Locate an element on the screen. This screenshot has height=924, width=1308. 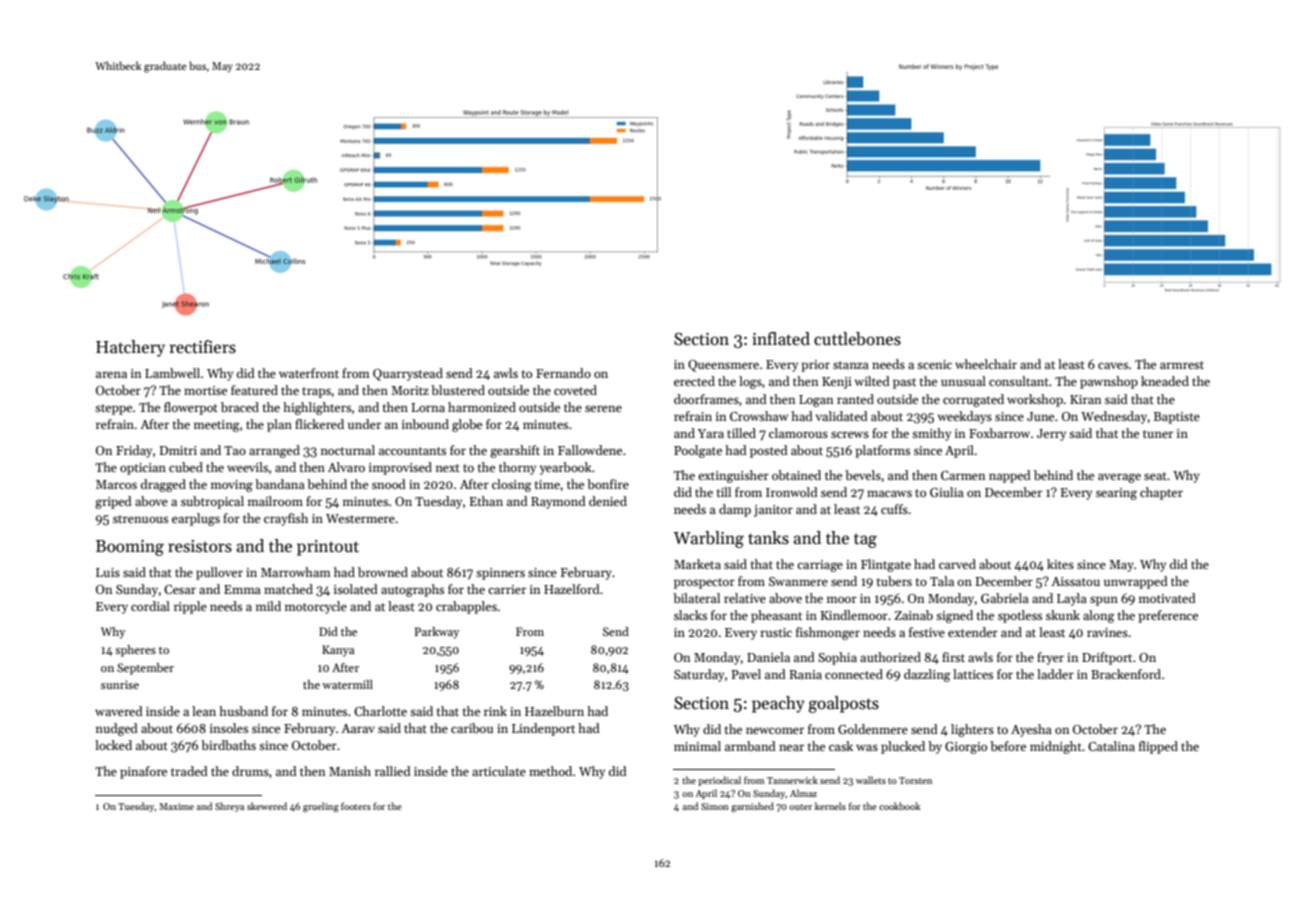
cookbook is located at coordinates (900, 806).
